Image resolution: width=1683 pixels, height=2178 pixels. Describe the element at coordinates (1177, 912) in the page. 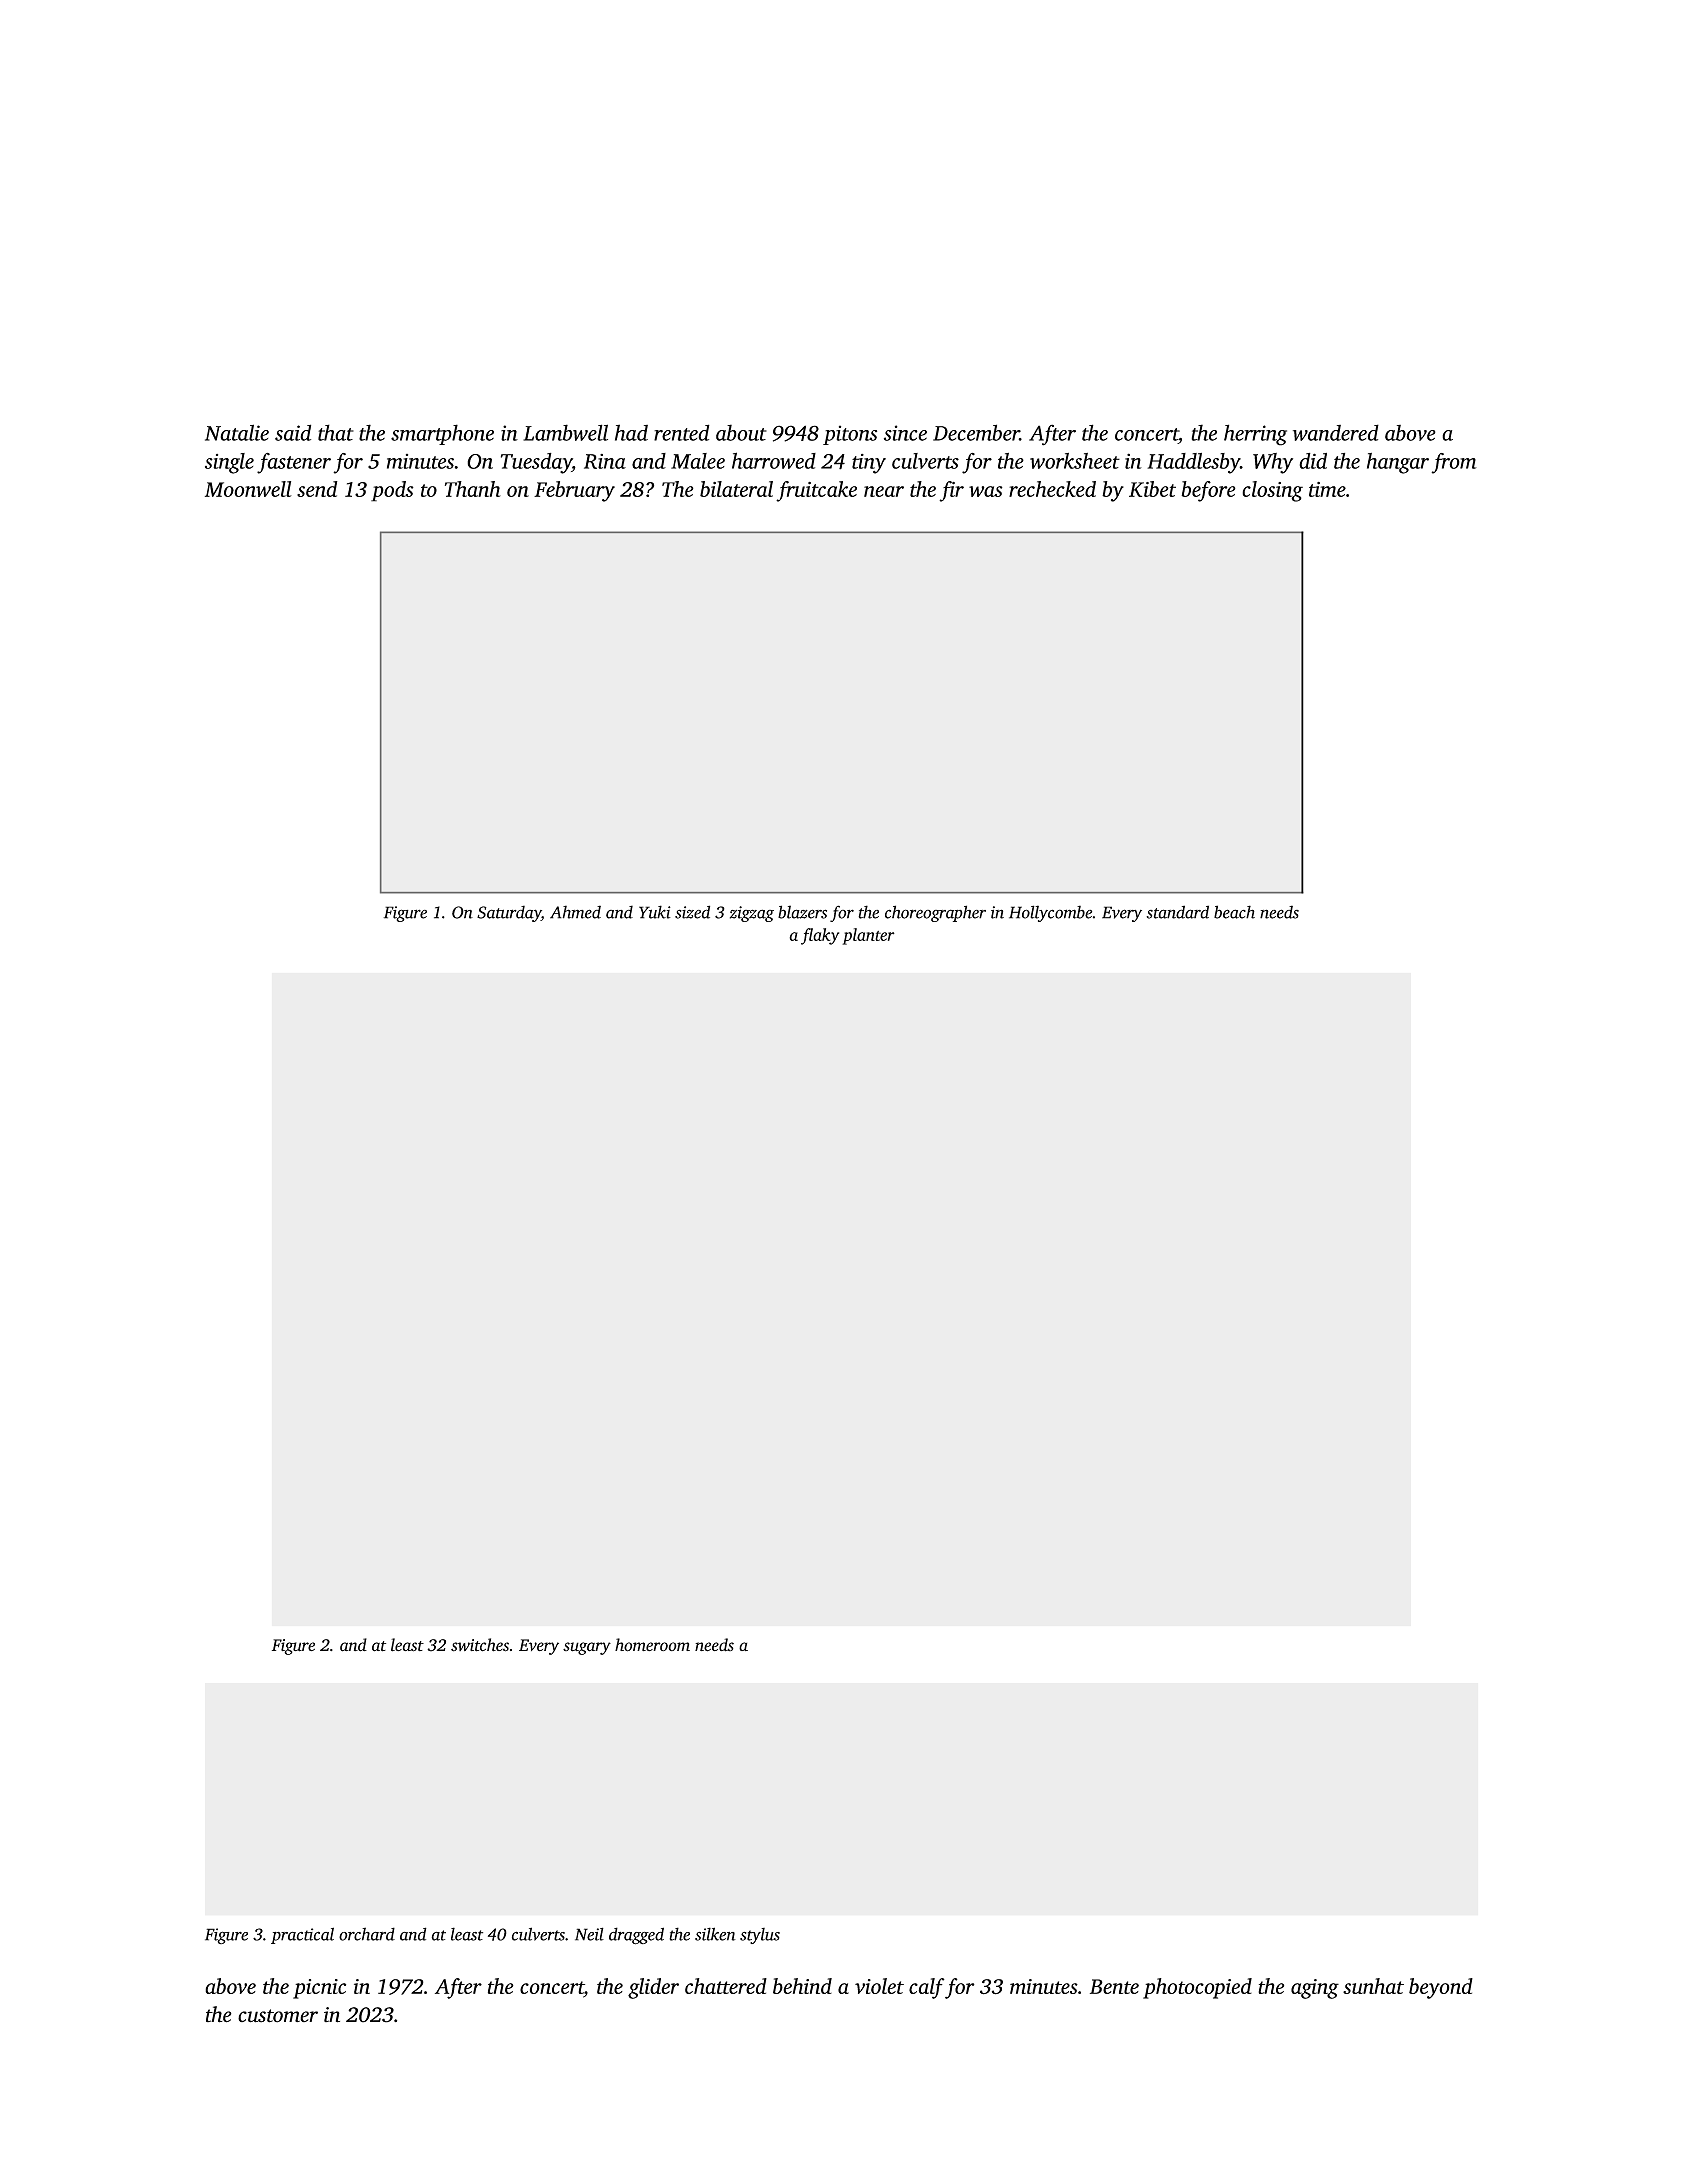

I see `standard` at that location.
